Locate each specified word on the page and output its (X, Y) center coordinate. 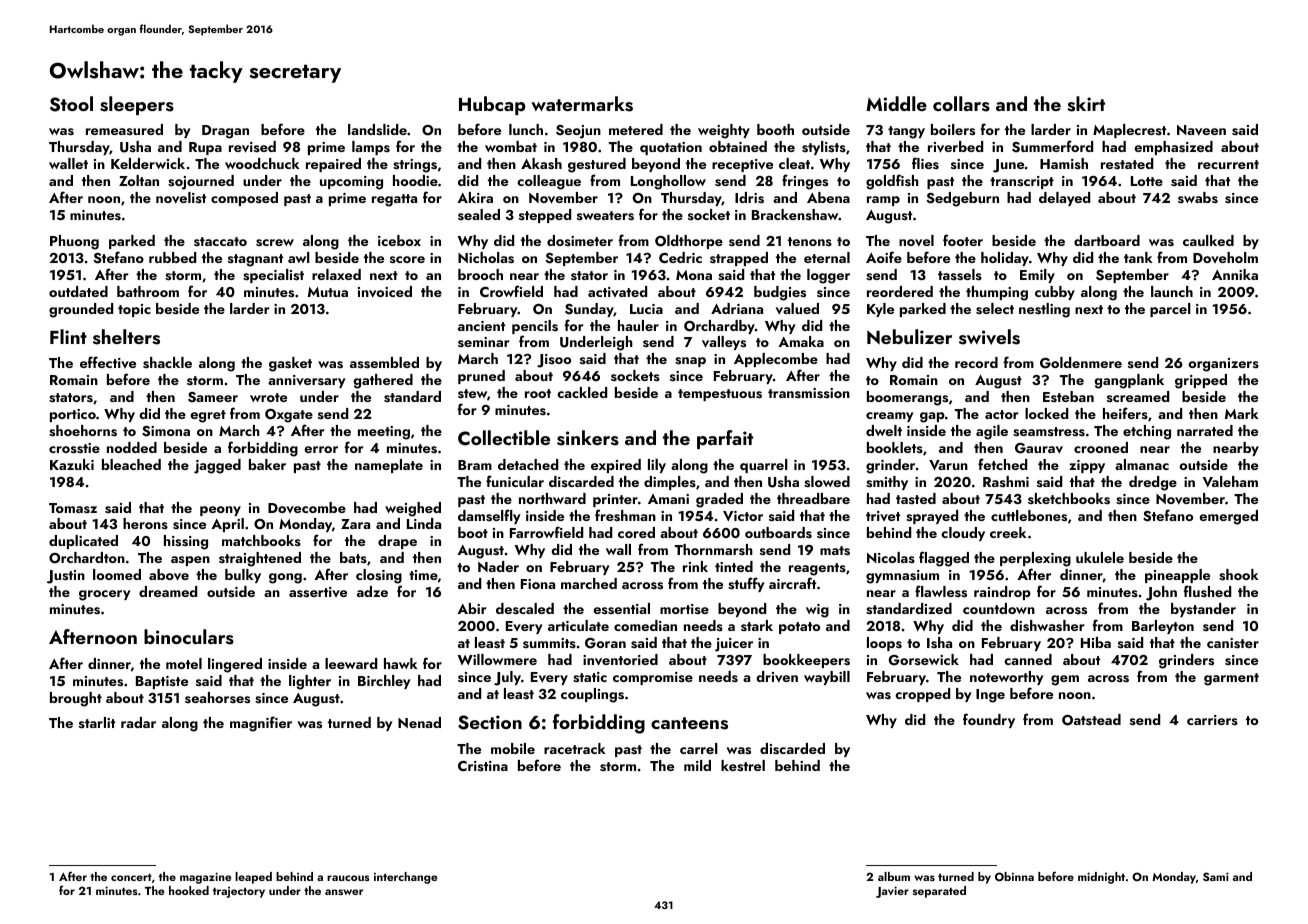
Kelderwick (148, 163)
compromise (653, 678)
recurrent (1228, 164)
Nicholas (486, 258)
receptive (742, 165)
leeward (351, 663)
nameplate (389, 466)
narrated (1205, 430)
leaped (253, 878)
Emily (1037, 276)
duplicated (83, 542)
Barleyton (1163, 627)
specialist (273, 276)
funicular (515, 481)
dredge (1153, 483)
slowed (827, 482)
